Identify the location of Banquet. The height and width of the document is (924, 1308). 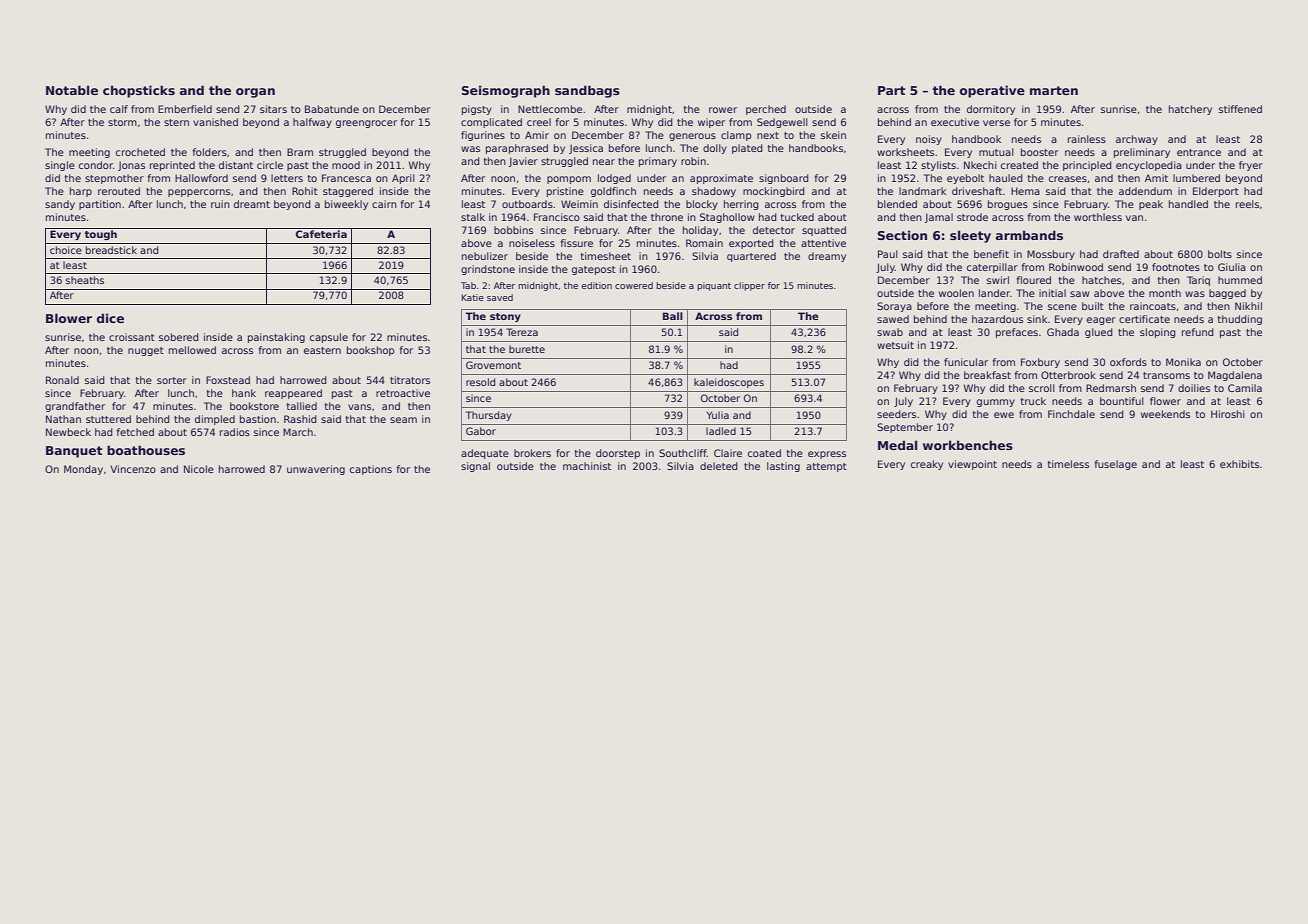
(74, 452).
